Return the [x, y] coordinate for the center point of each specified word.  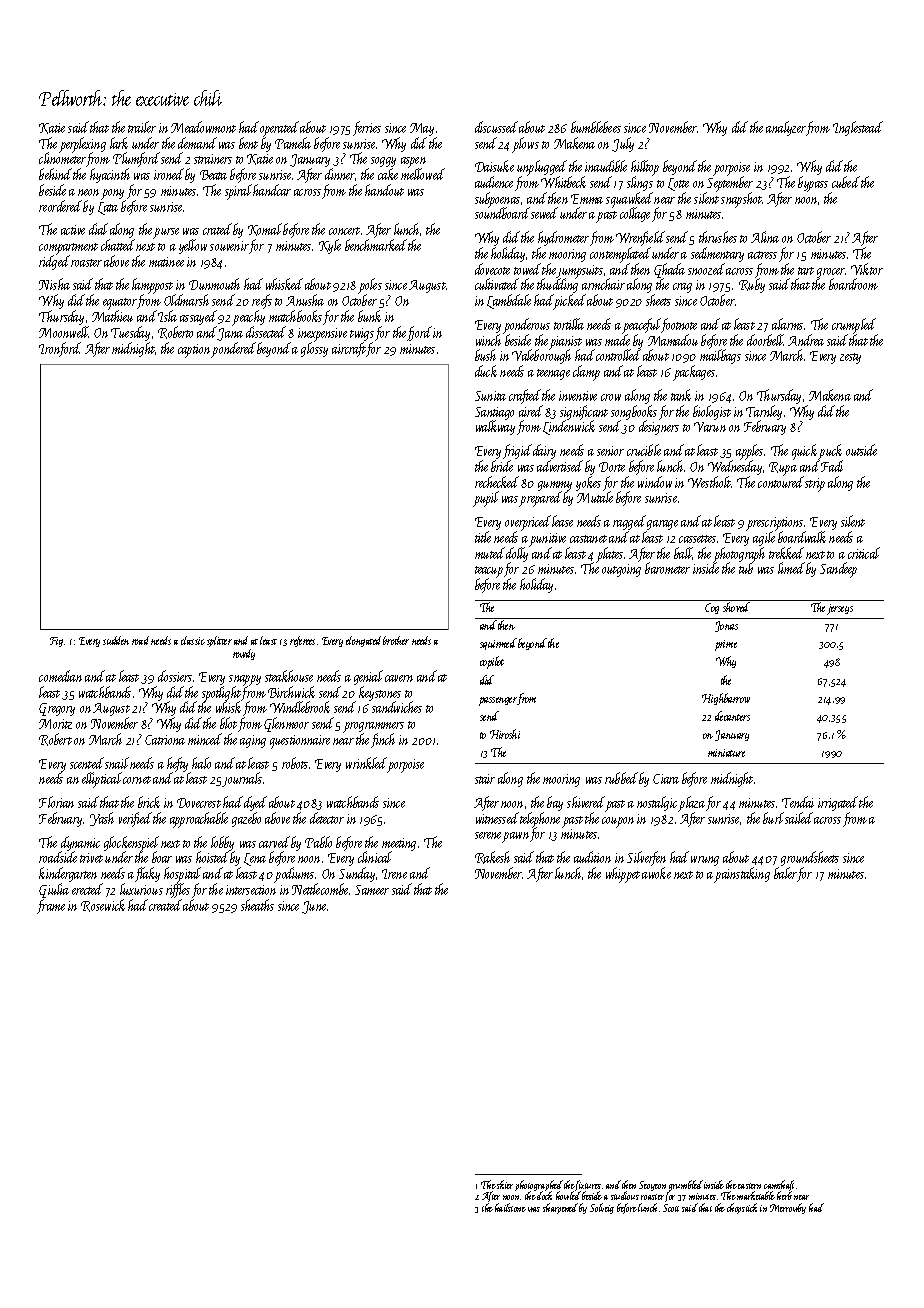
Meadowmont [203, 127]
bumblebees [596, 127]
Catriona [165, 740]
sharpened [560, 1208]
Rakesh [492, 857]
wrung [705, 861]
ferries [367, 128]
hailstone [510, 1208]
